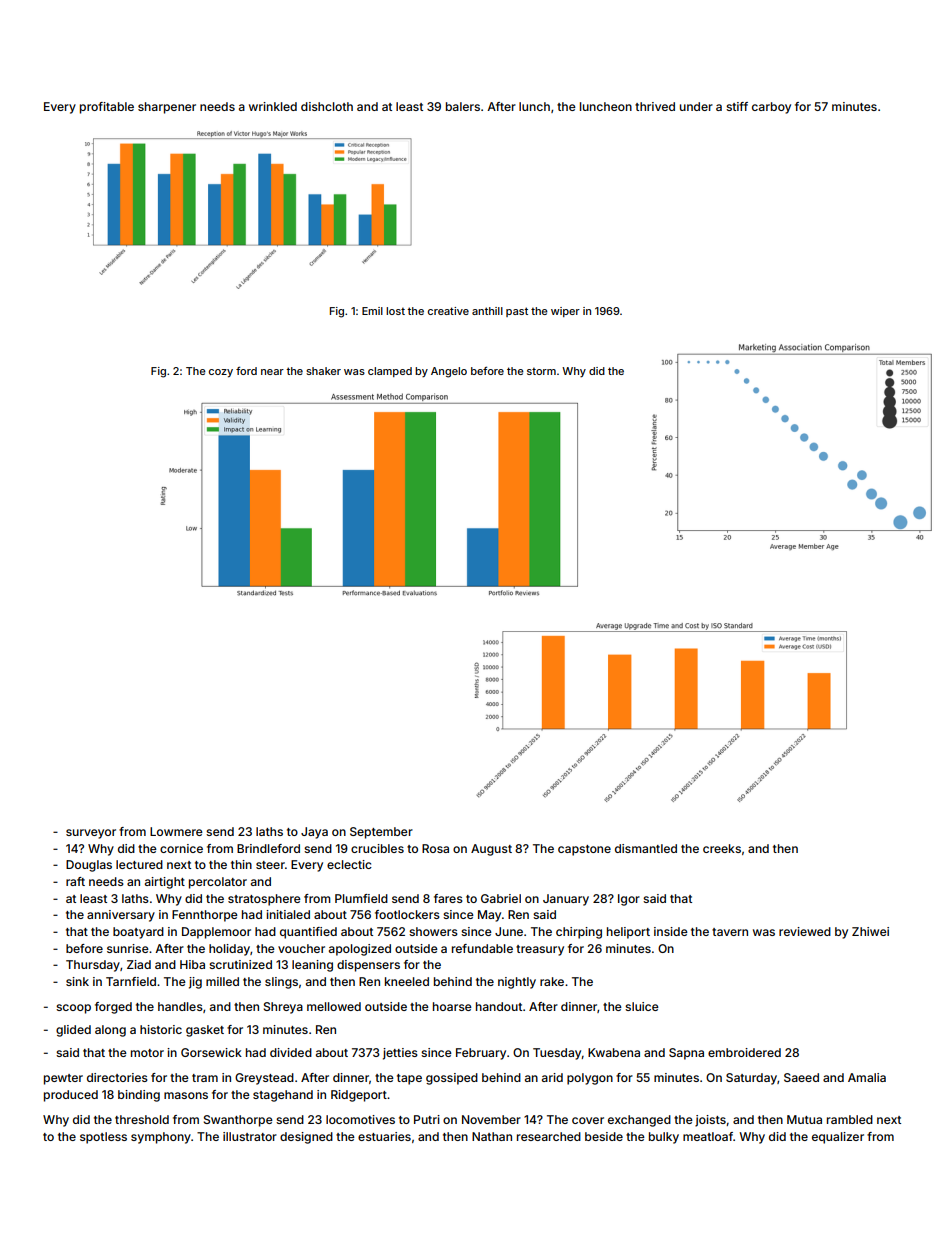  Describe the element at coordinates (250, 1136) in the screenshot. I see `illustrator` at that location.
